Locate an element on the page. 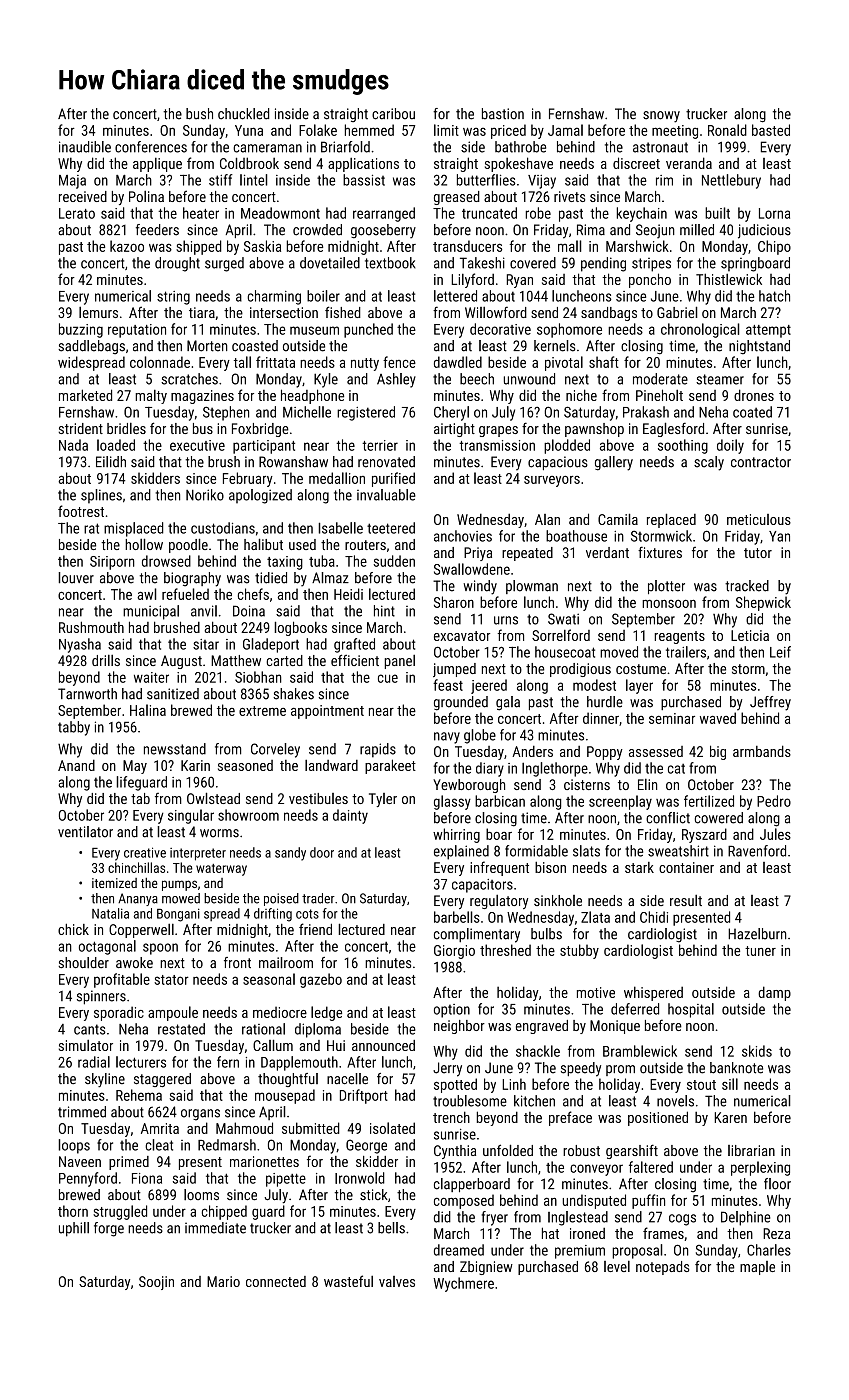 This document has width=849, height=1400. shackle is located at coordinates (538, 1051).
